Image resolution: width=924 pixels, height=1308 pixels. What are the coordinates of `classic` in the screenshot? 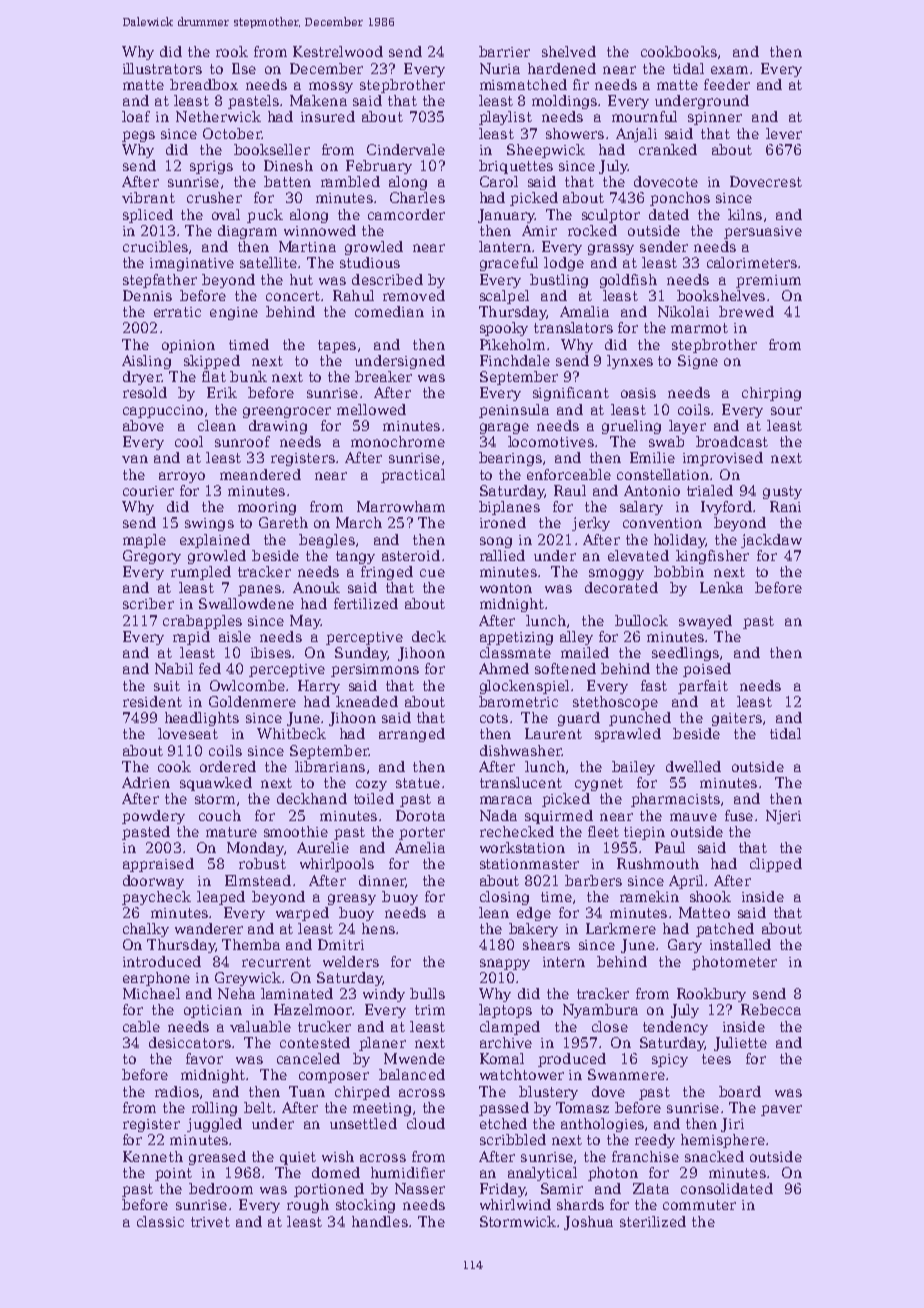 It's located at (160, 1221).
